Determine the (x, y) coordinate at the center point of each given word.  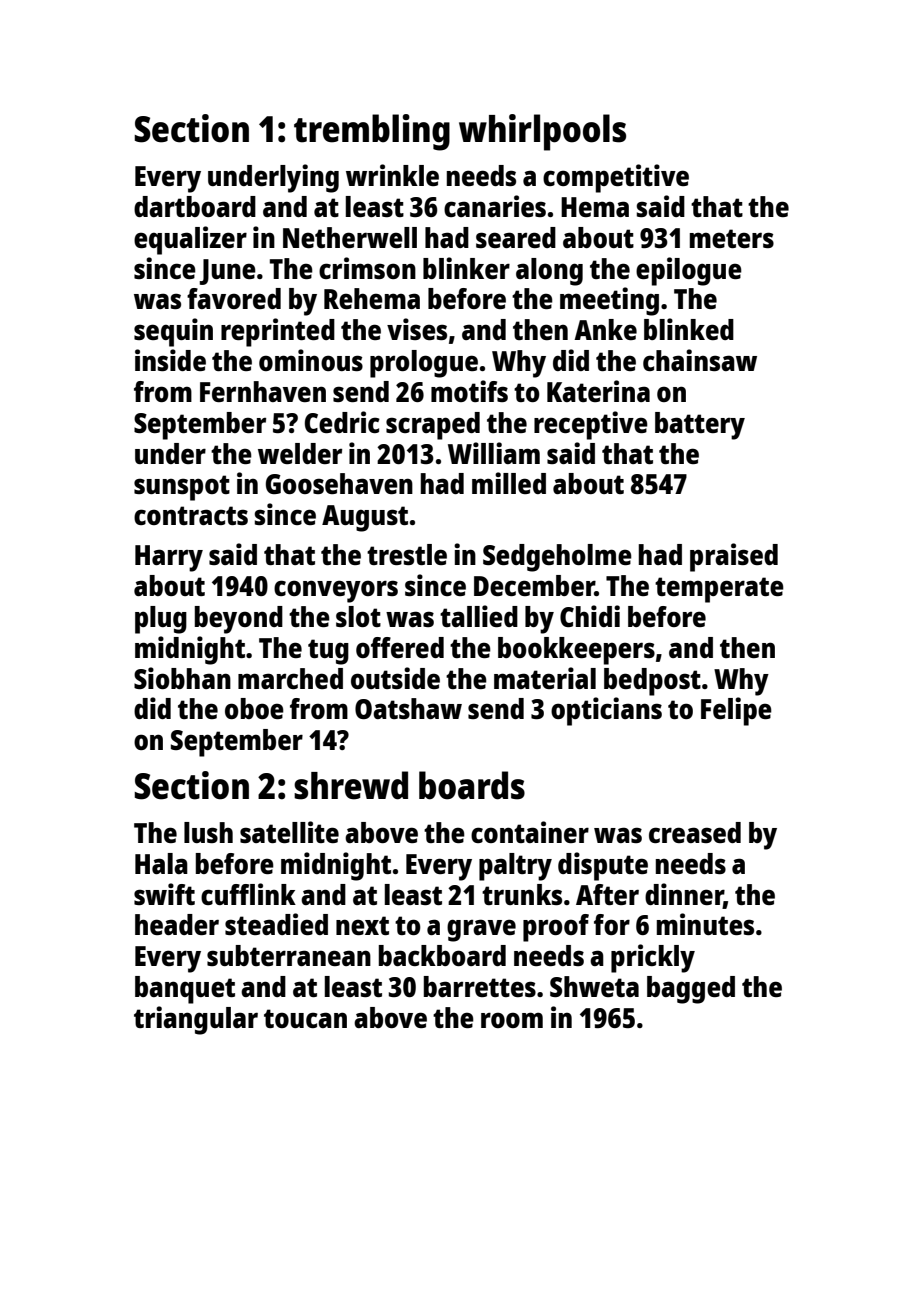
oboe (254, 708)
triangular (196, 1020)
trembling (372, 132)
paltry (515, 867)
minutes (705, 924)
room (512, 1020)
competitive (616, 178)
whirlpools (542, 132)
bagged (691, 990)
